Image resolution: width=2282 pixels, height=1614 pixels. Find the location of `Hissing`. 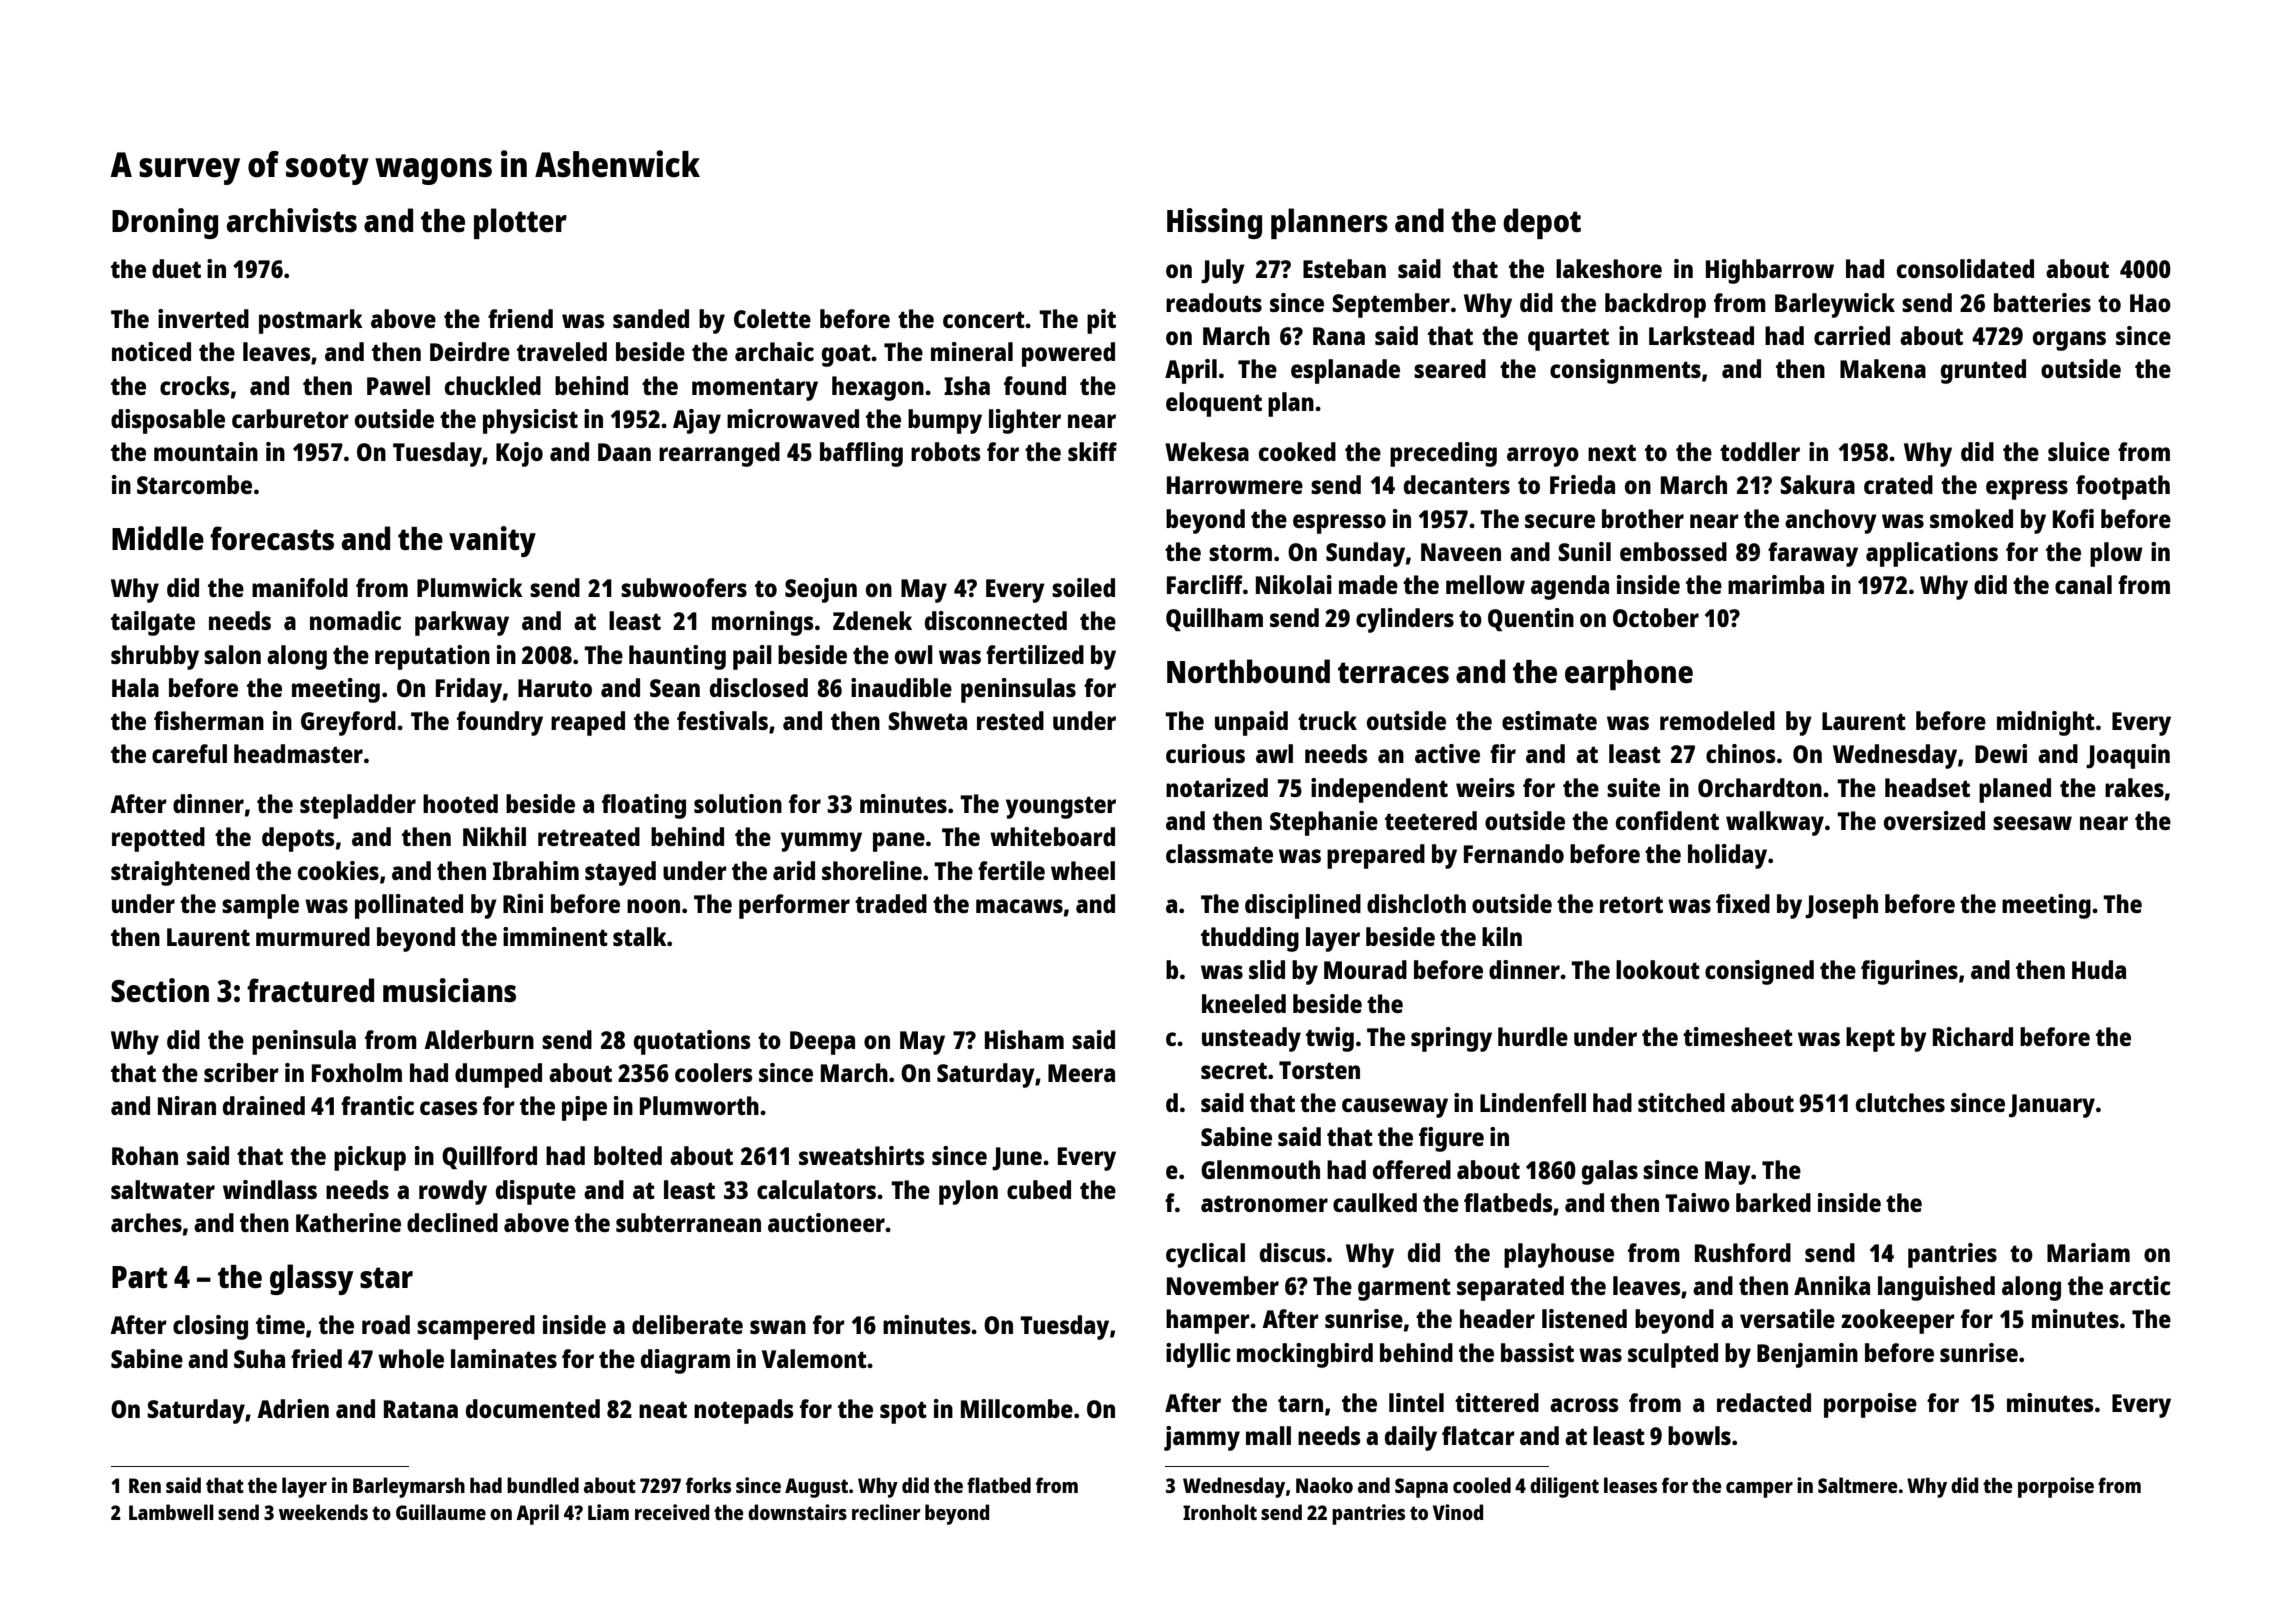

Hissing is located at coordinates (1214, 223).
